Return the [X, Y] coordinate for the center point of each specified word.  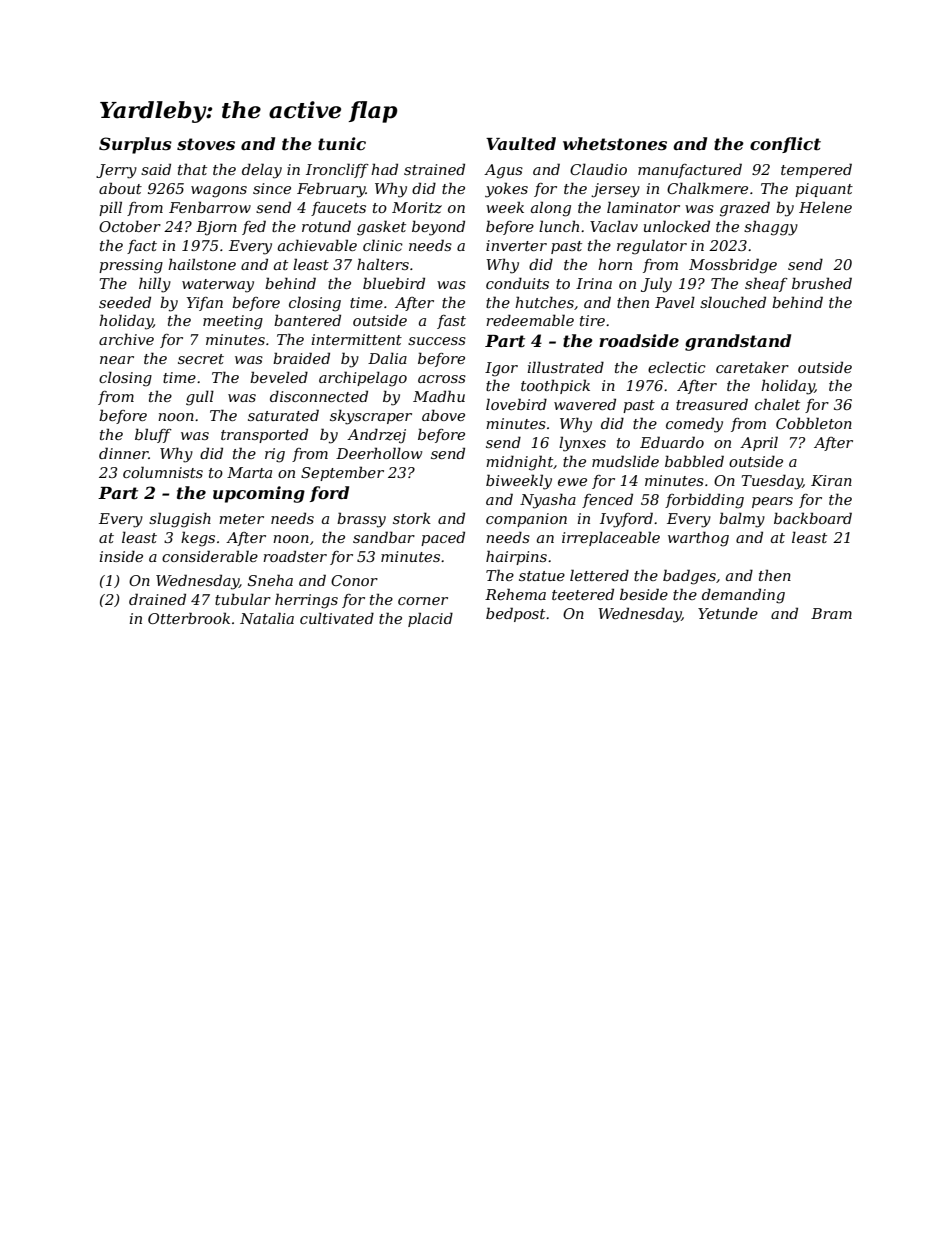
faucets [338, 209]
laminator [643, 207]
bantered [307, 320]
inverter [516, 245]
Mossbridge [733, 266]
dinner [124, 453]
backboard [813, 518]
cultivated [337, 618]
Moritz [417, 208]
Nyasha [548, 501]
